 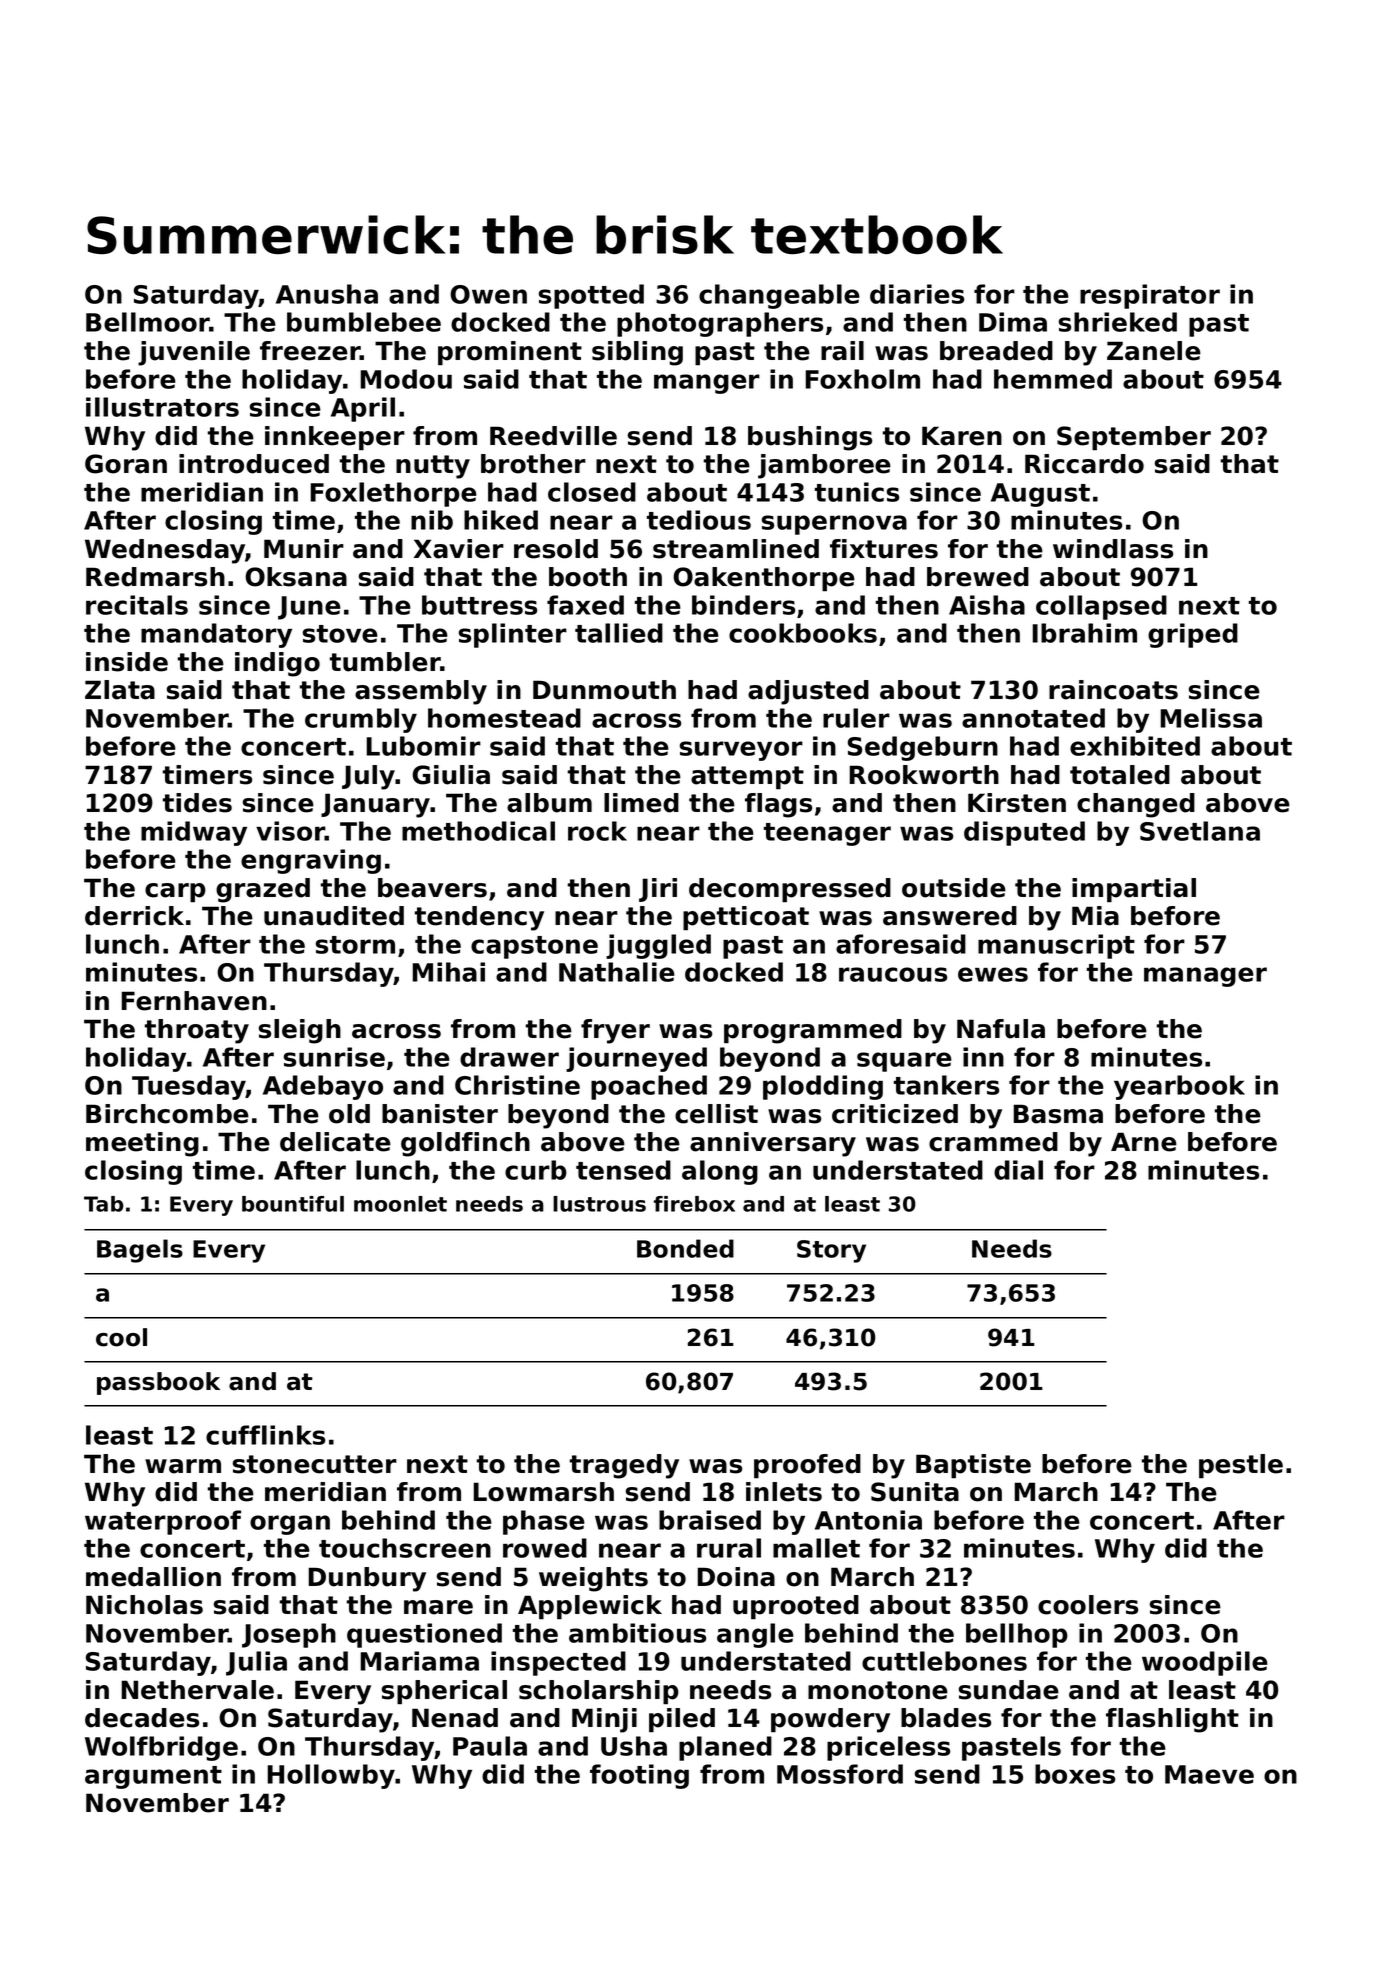 What do you see at coordinates (142, 1718) in the screenshot?
I see `decades` at bounding box center [142, 1718].
